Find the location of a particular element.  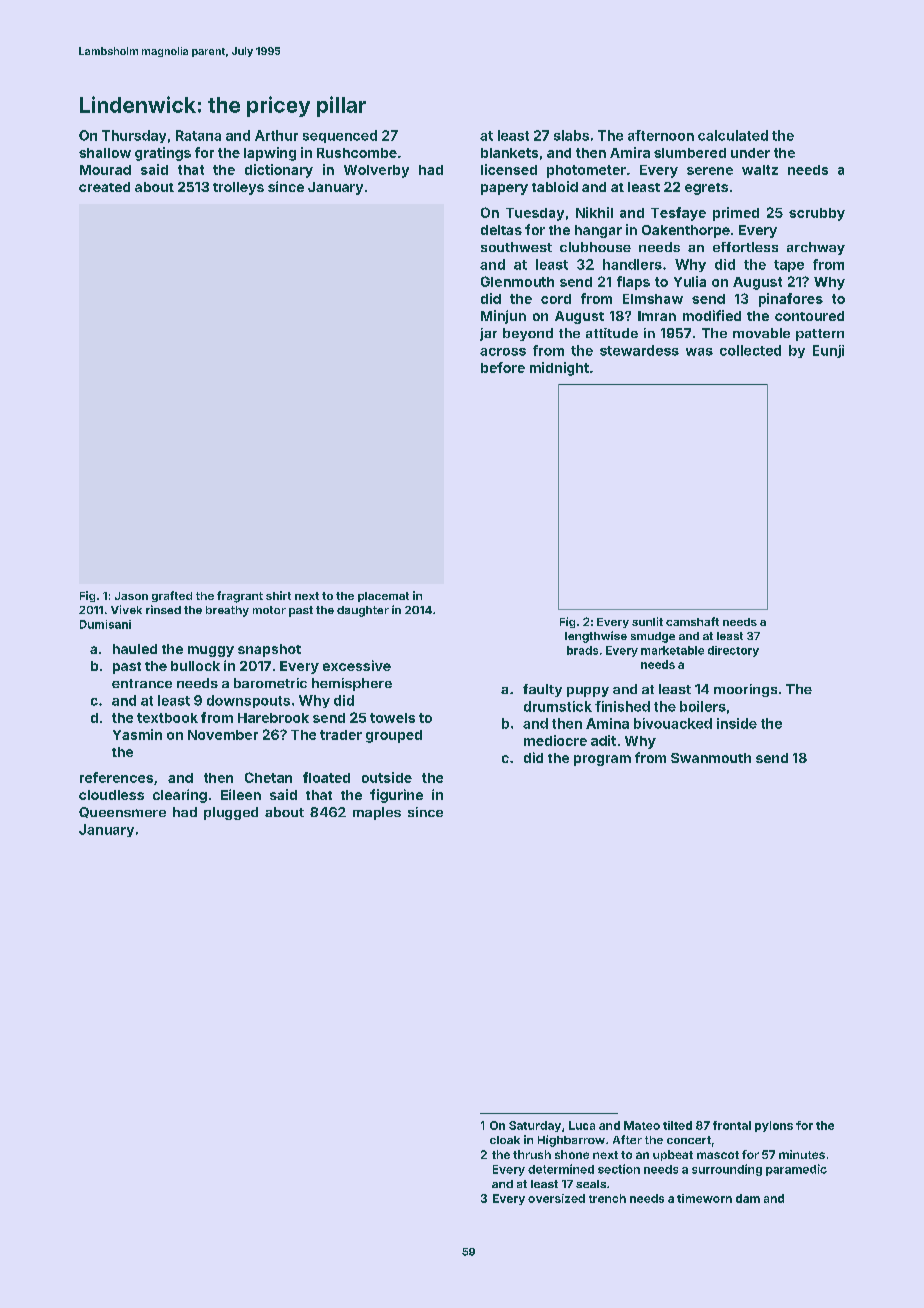

was is located at coordinates (699, 352).
